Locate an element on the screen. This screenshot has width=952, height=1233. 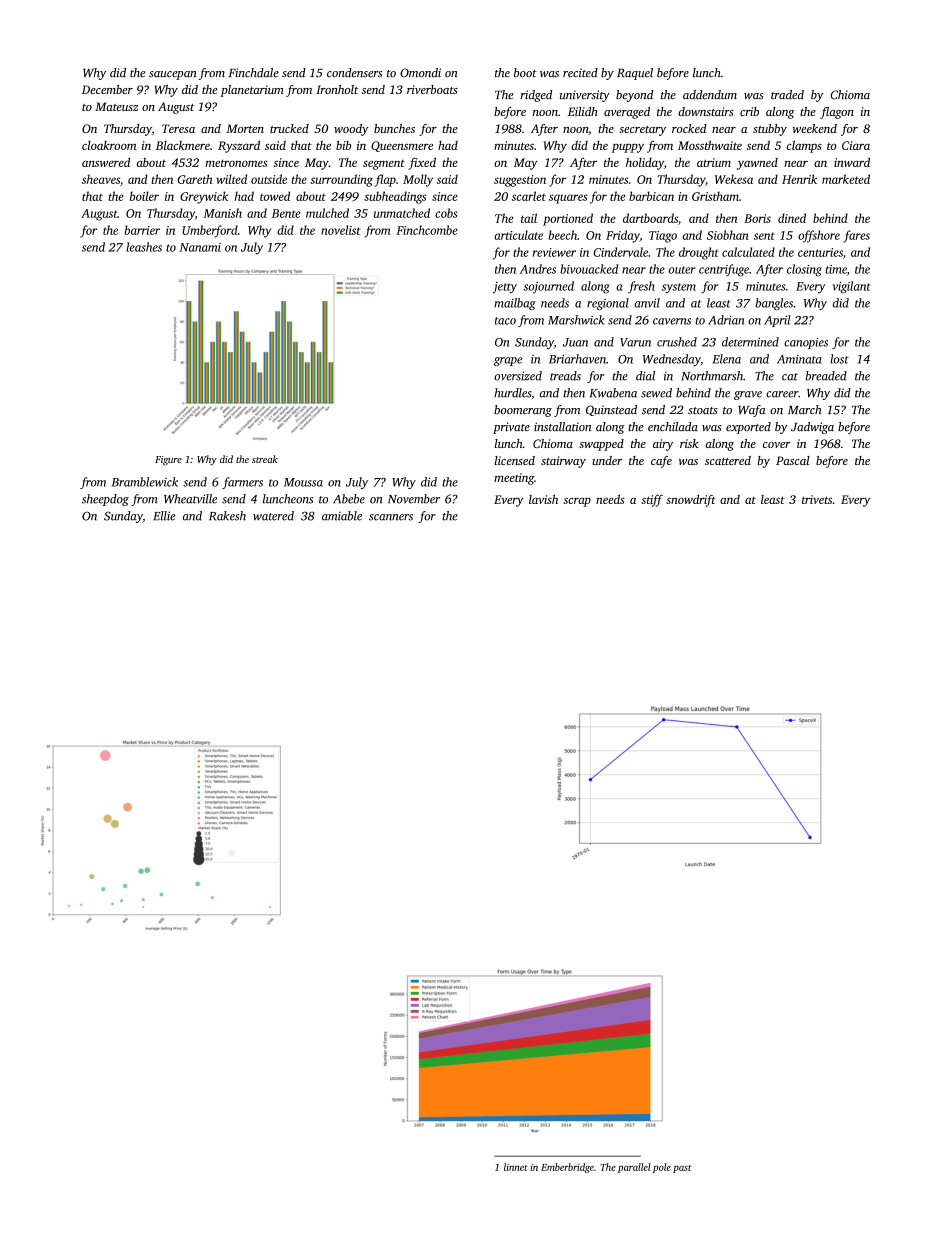
Ellie is located at coordinates (164, 516).
